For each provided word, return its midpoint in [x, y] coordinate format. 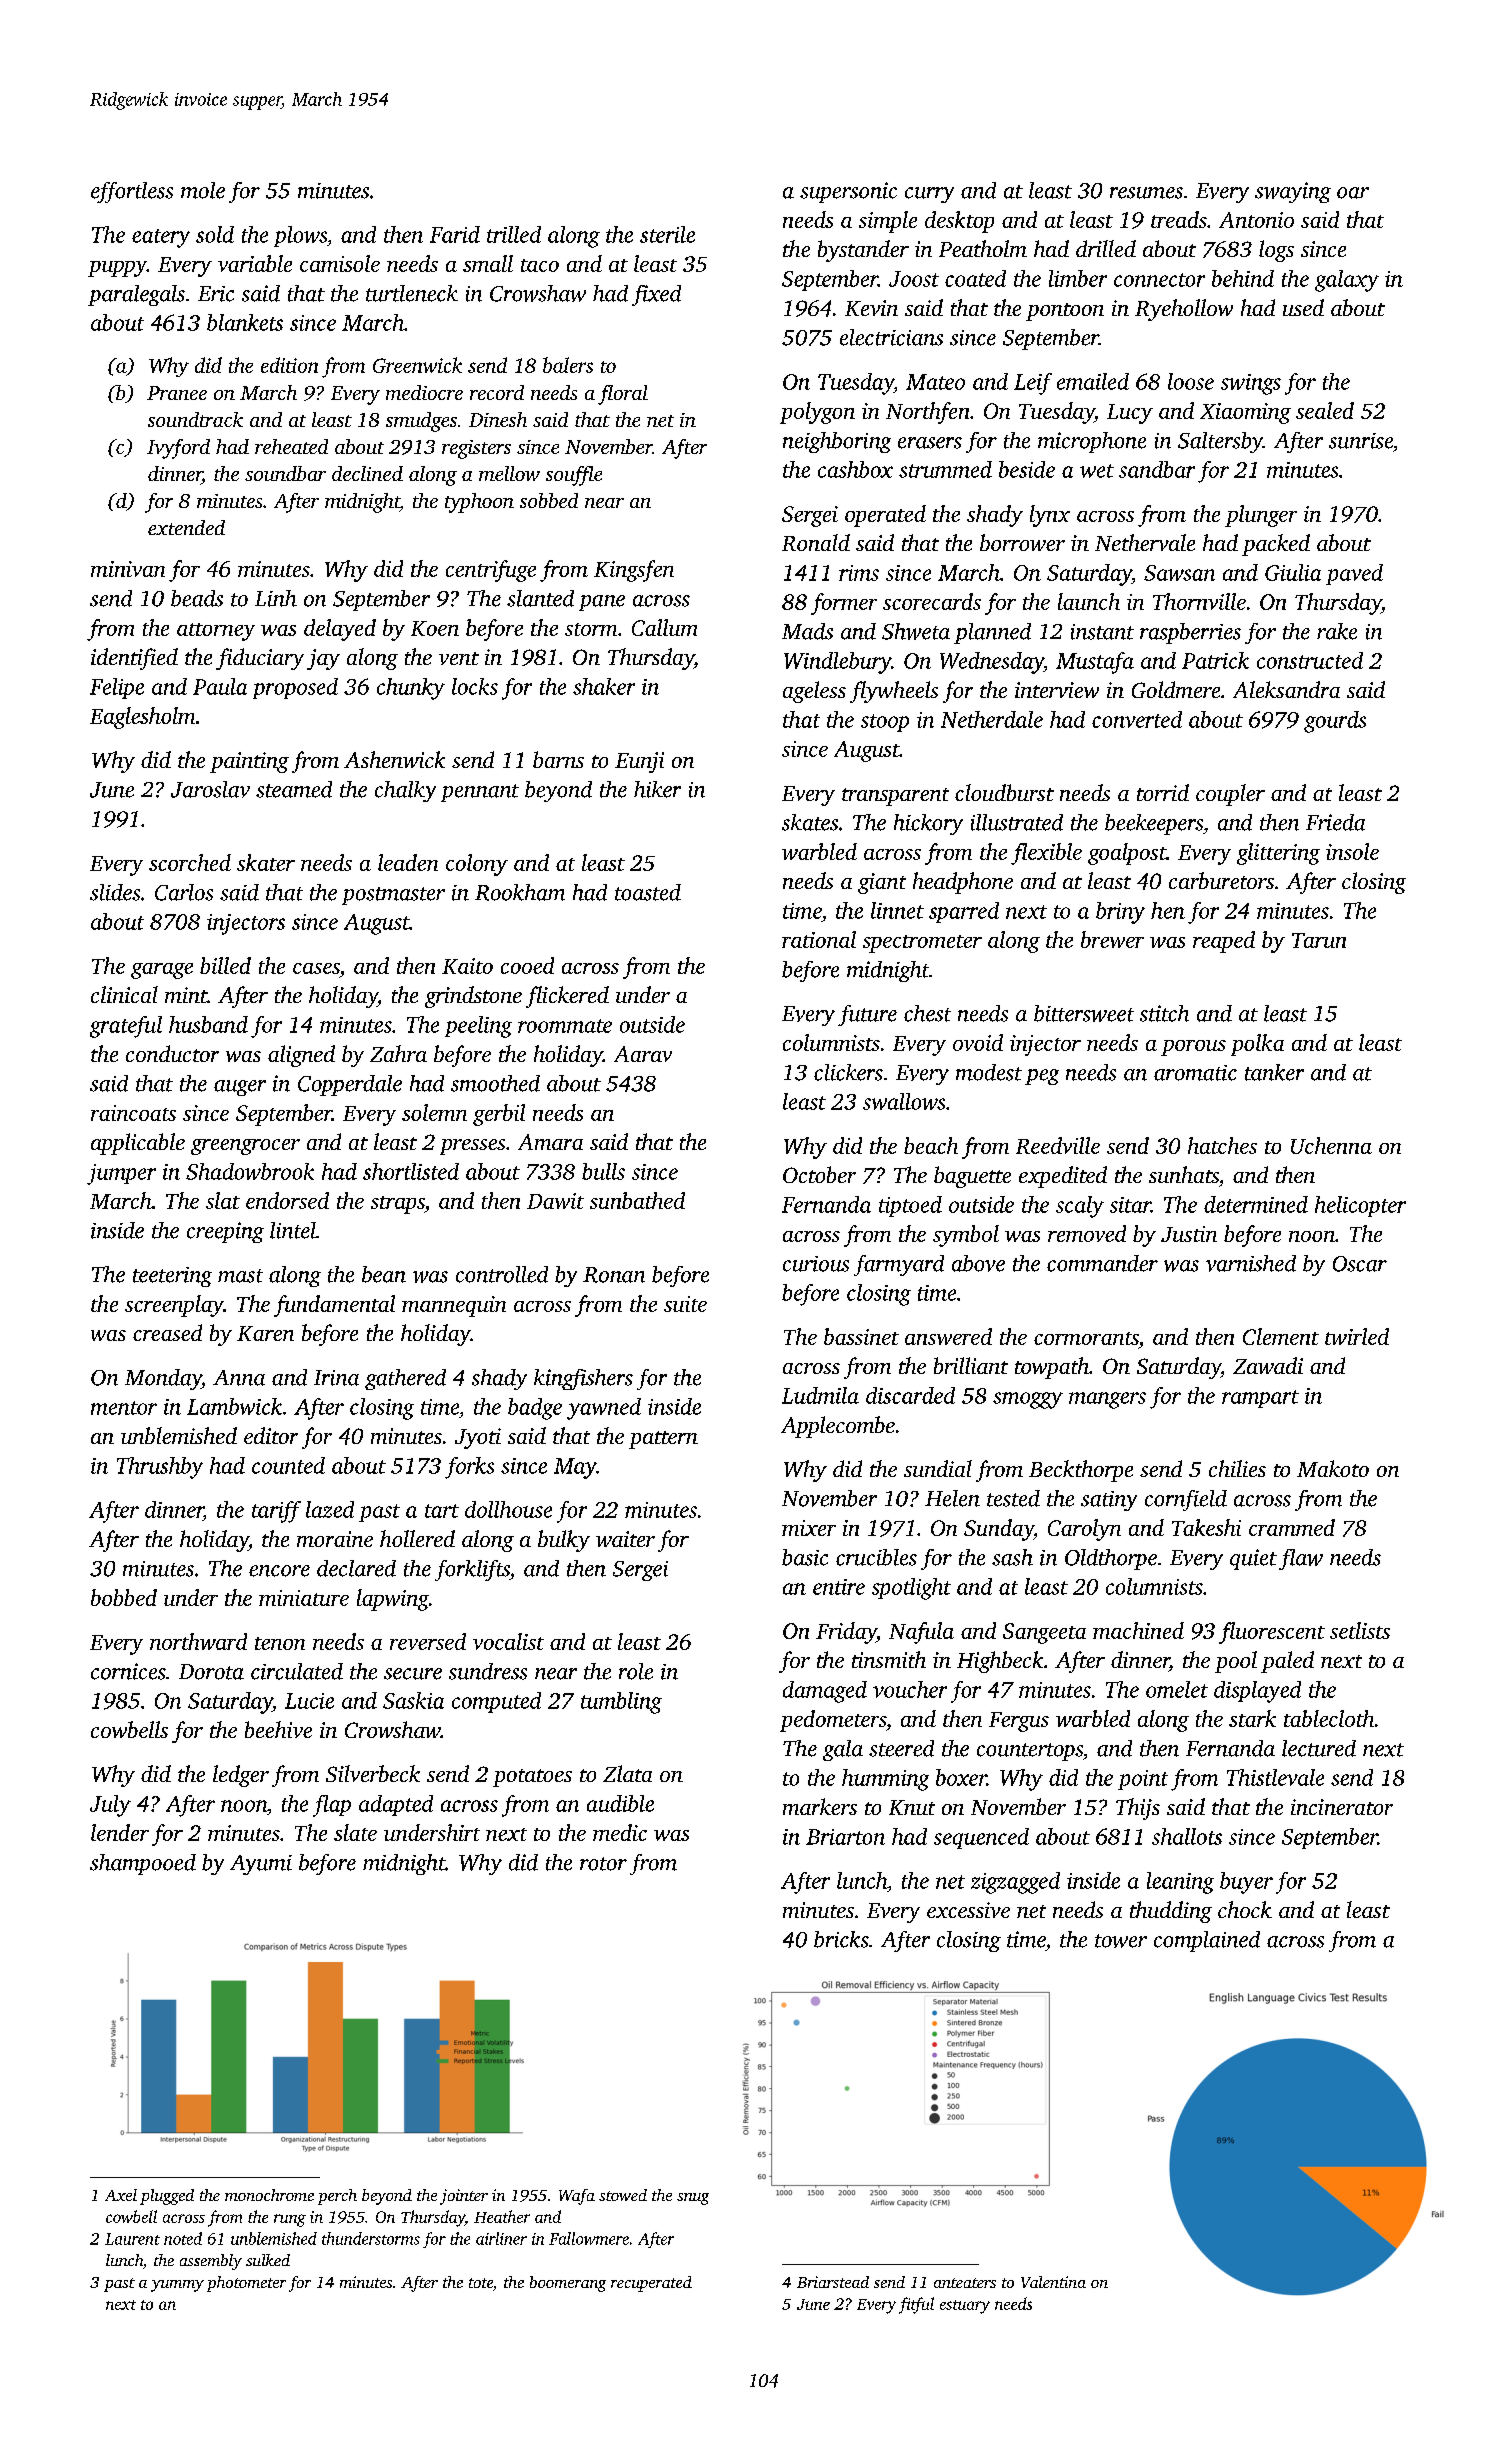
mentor [124, 1408]
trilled [514, 234]
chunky [411, 689]
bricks [841, 1939]
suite [685, 1304]
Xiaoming [1245, 413]
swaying [1293, 192]
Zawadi [1268, 1365]
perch [337, 2197]
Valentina [1053, 2282]
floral [623, 395]
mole [203, 190]
